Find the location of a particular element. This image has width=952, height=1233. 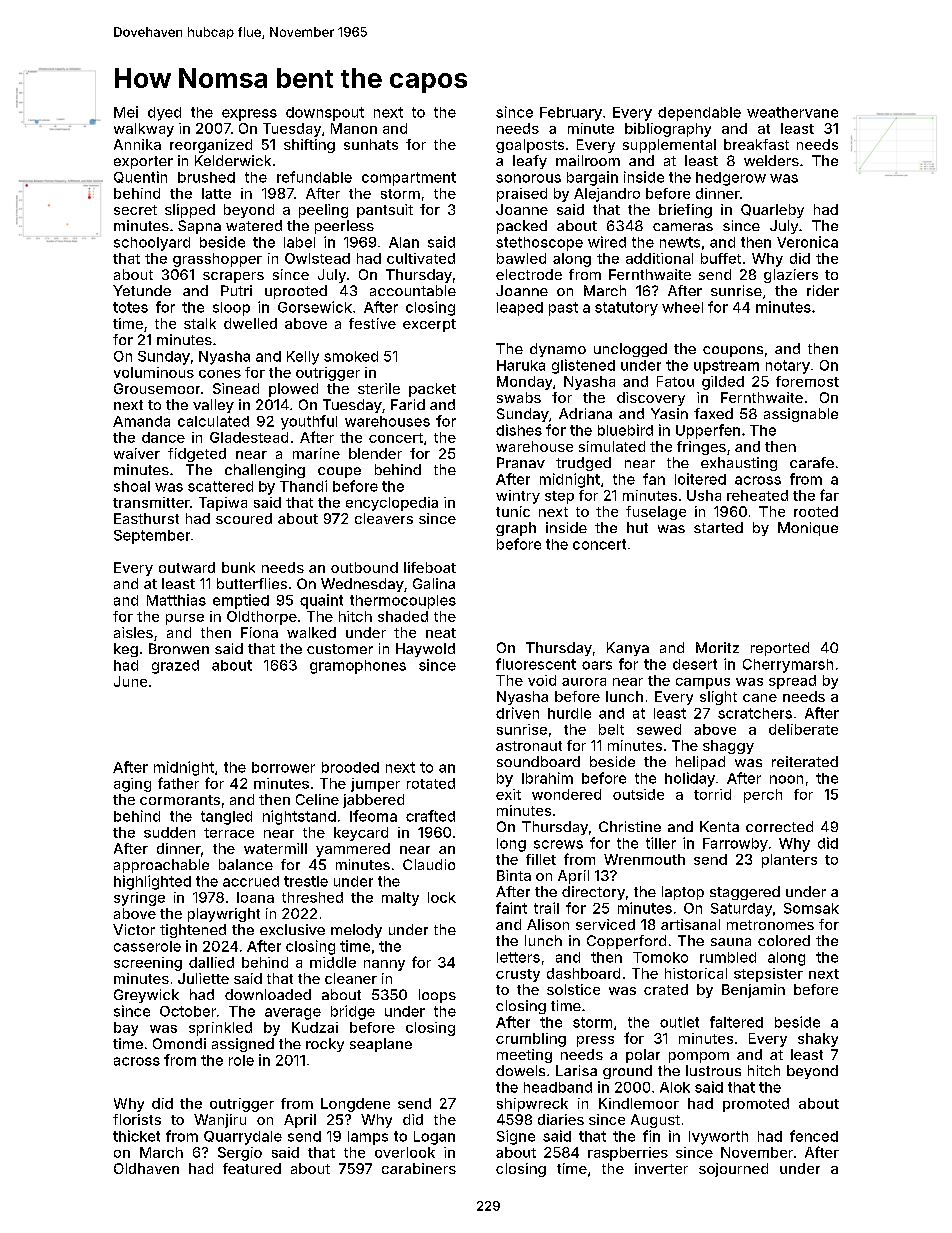

lamps is located at coordinates (368, 1138).
